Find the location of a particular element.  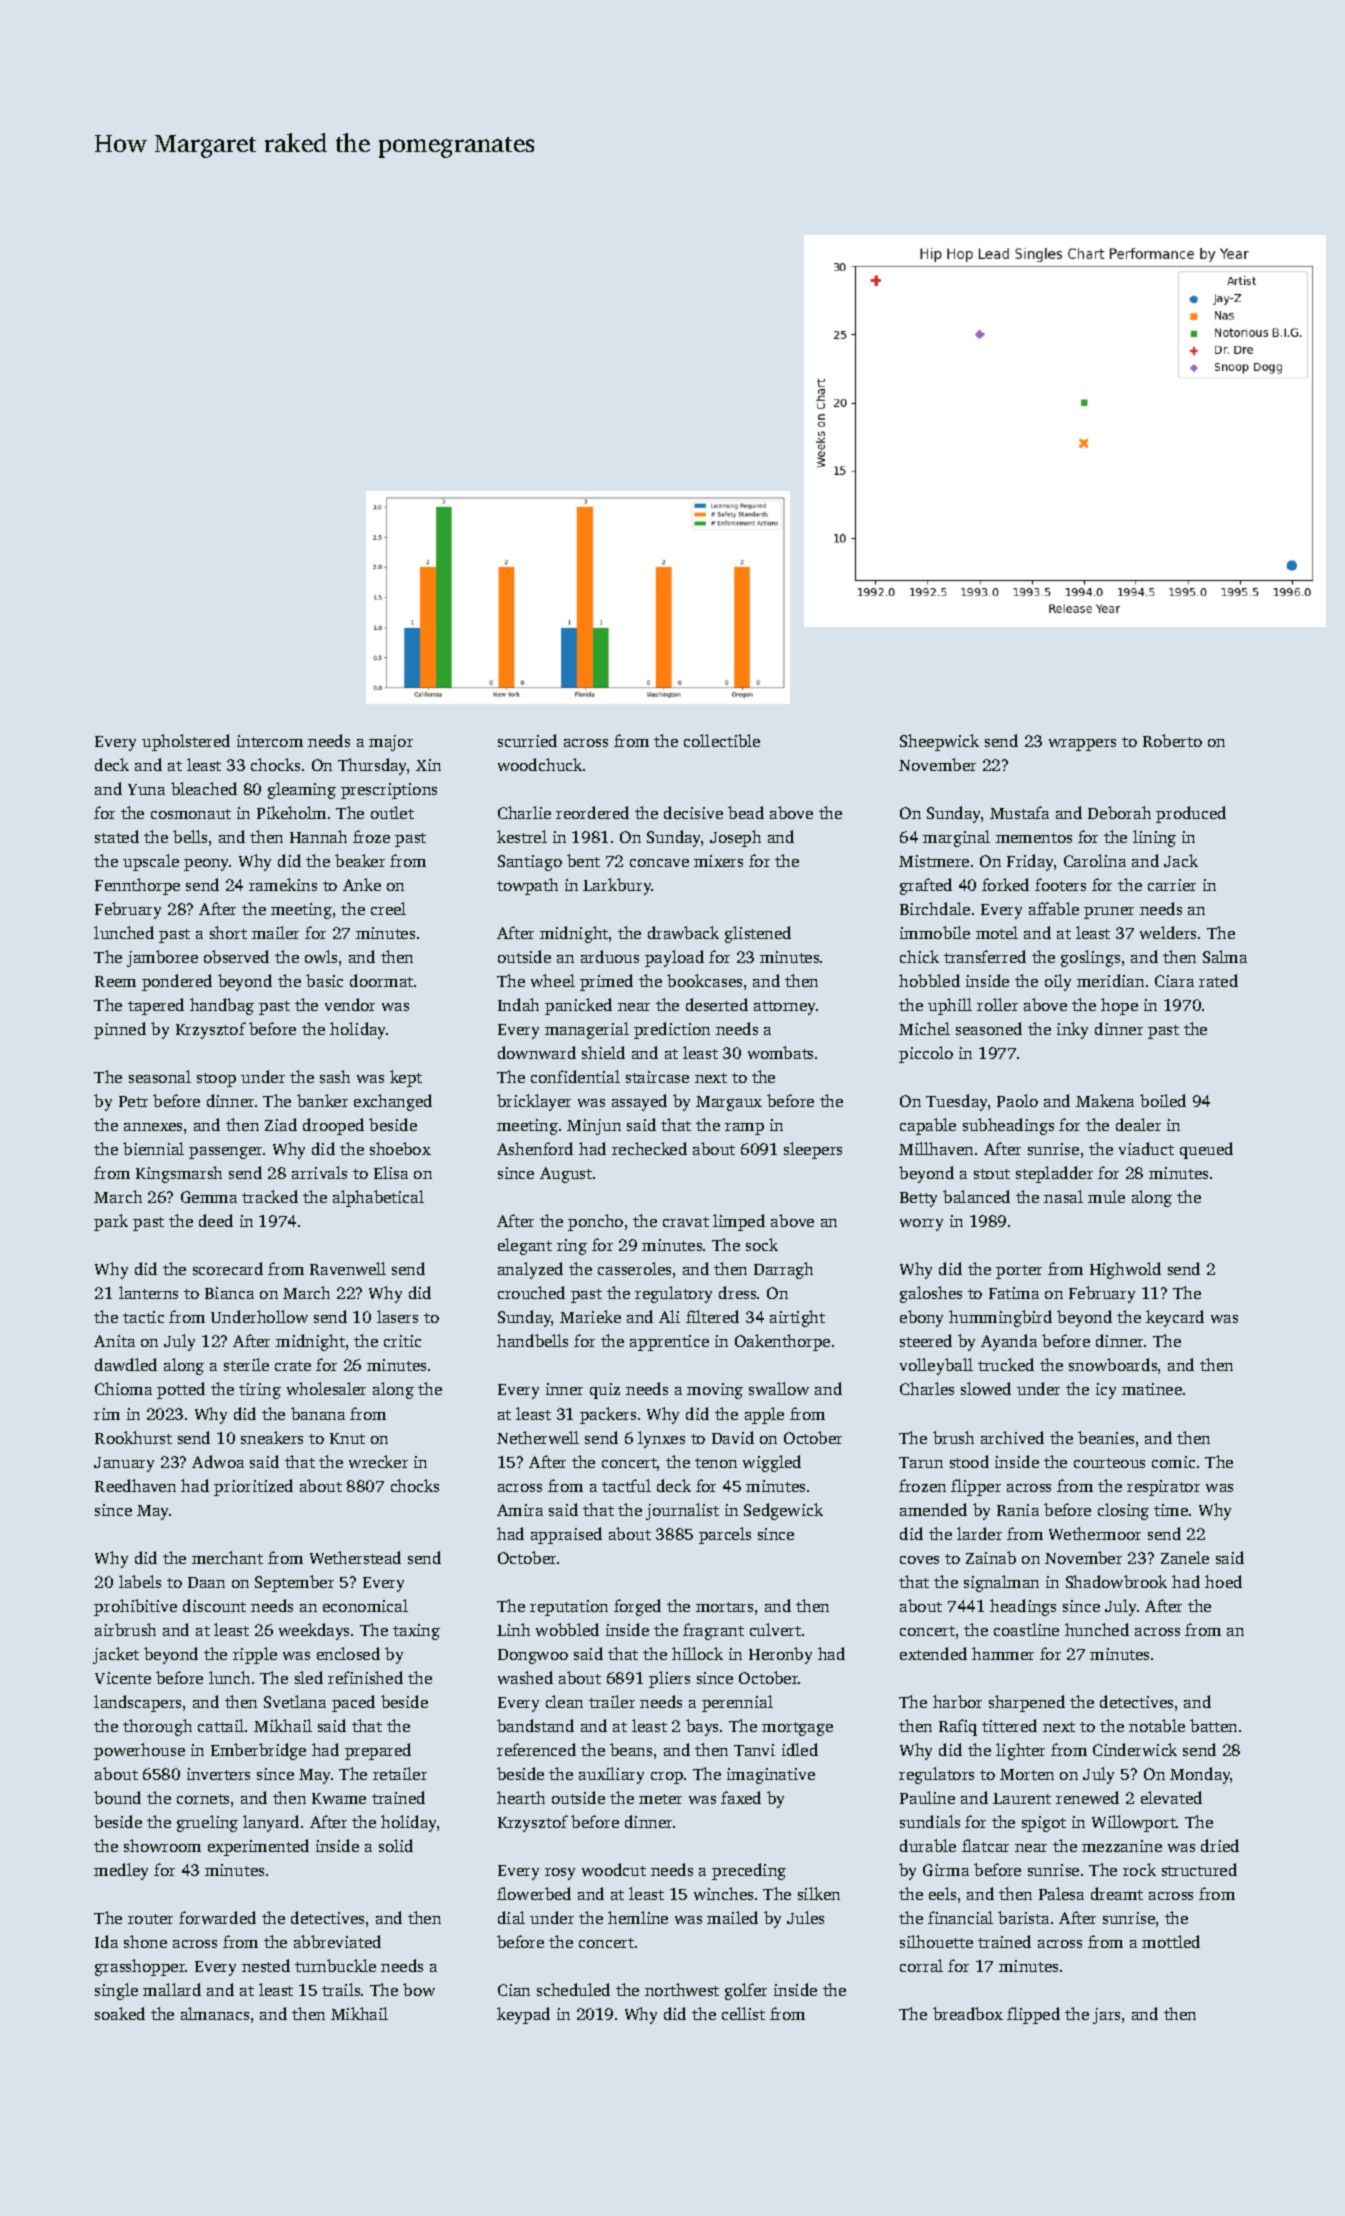

basic is located at coordinates (324, 980).
